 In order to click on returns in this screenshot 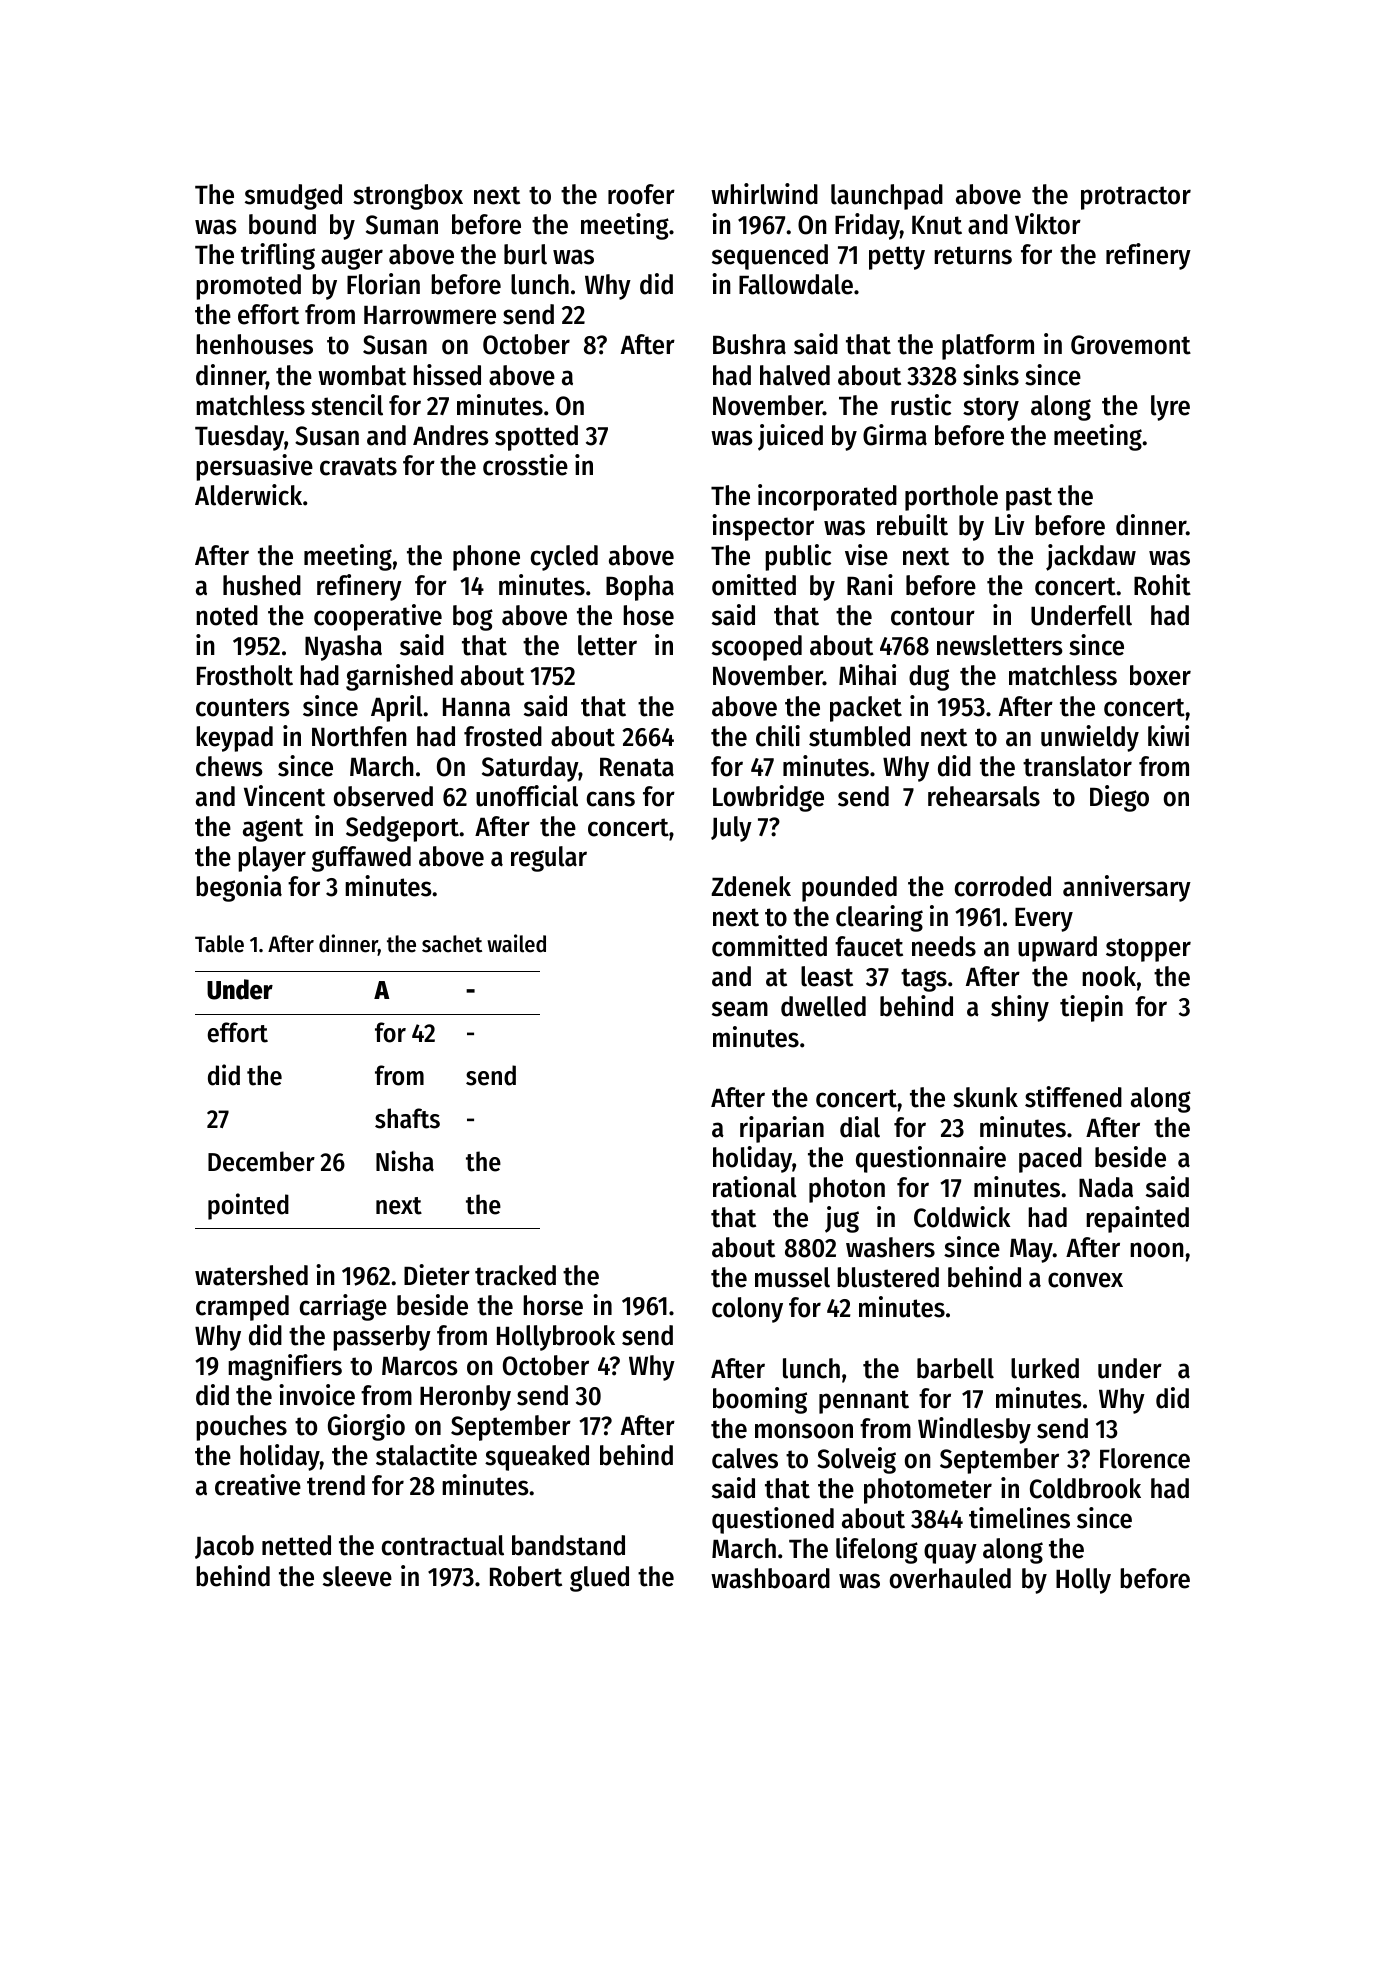, I will do `click(973, 255)`.
